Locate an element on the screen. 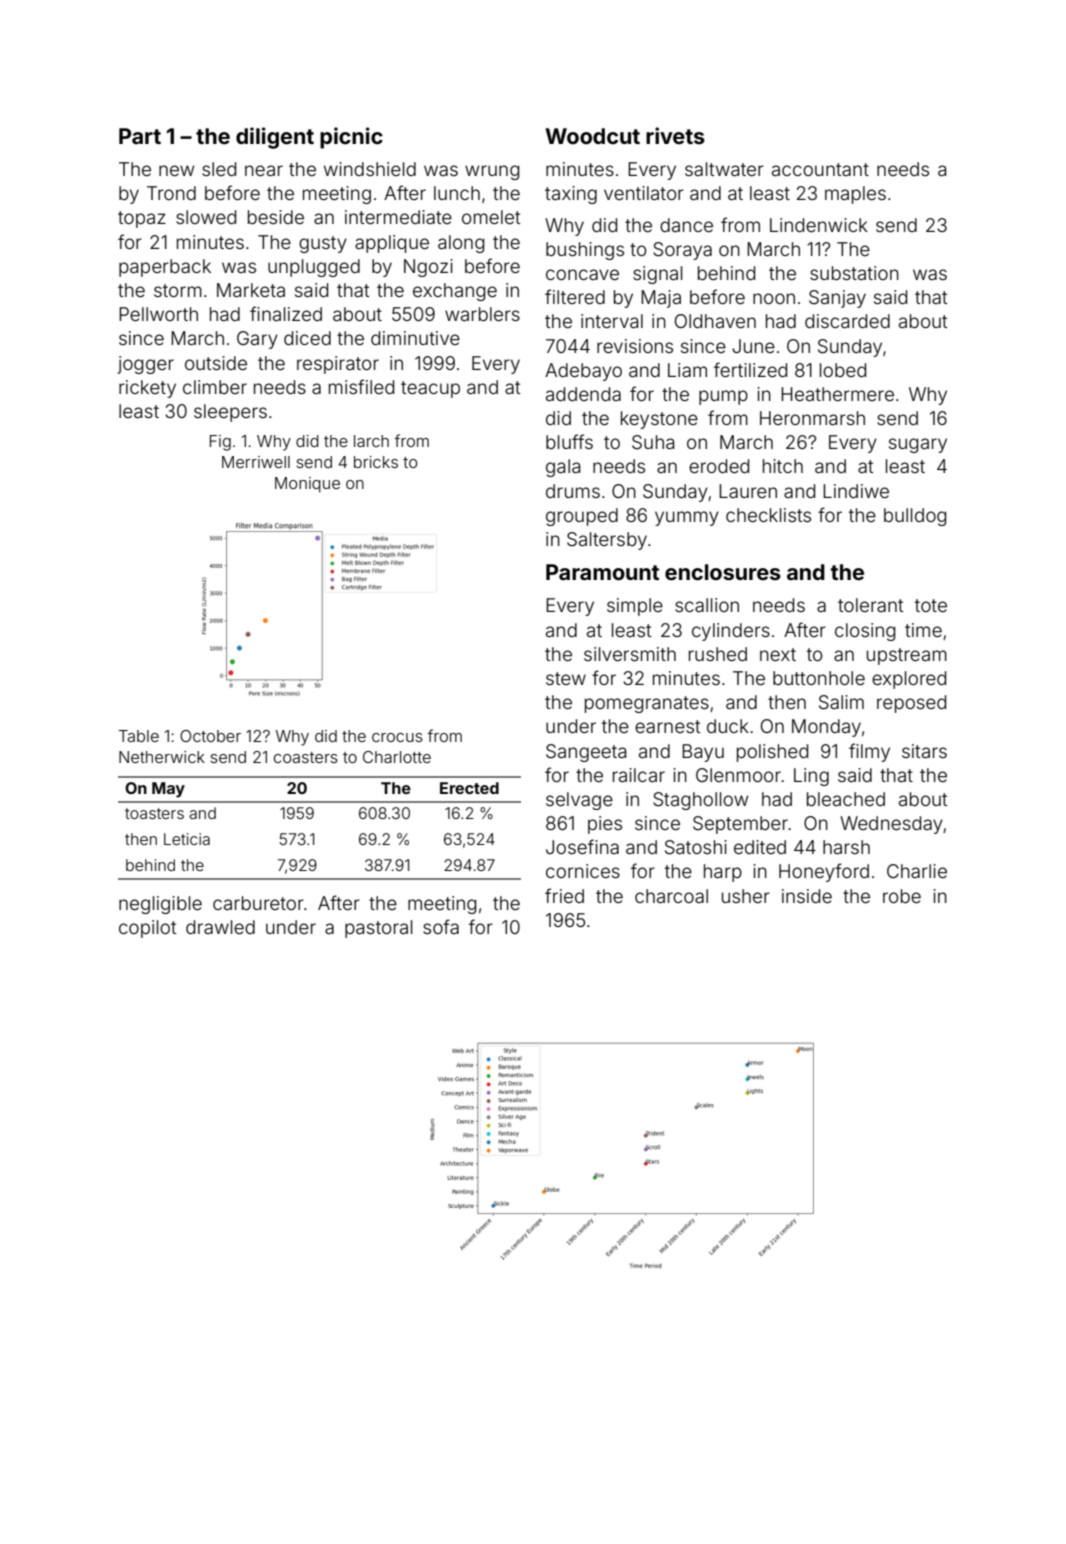 This screenshot has width=1066, height=1544. saltwater is located at coordinates (724, 169).
